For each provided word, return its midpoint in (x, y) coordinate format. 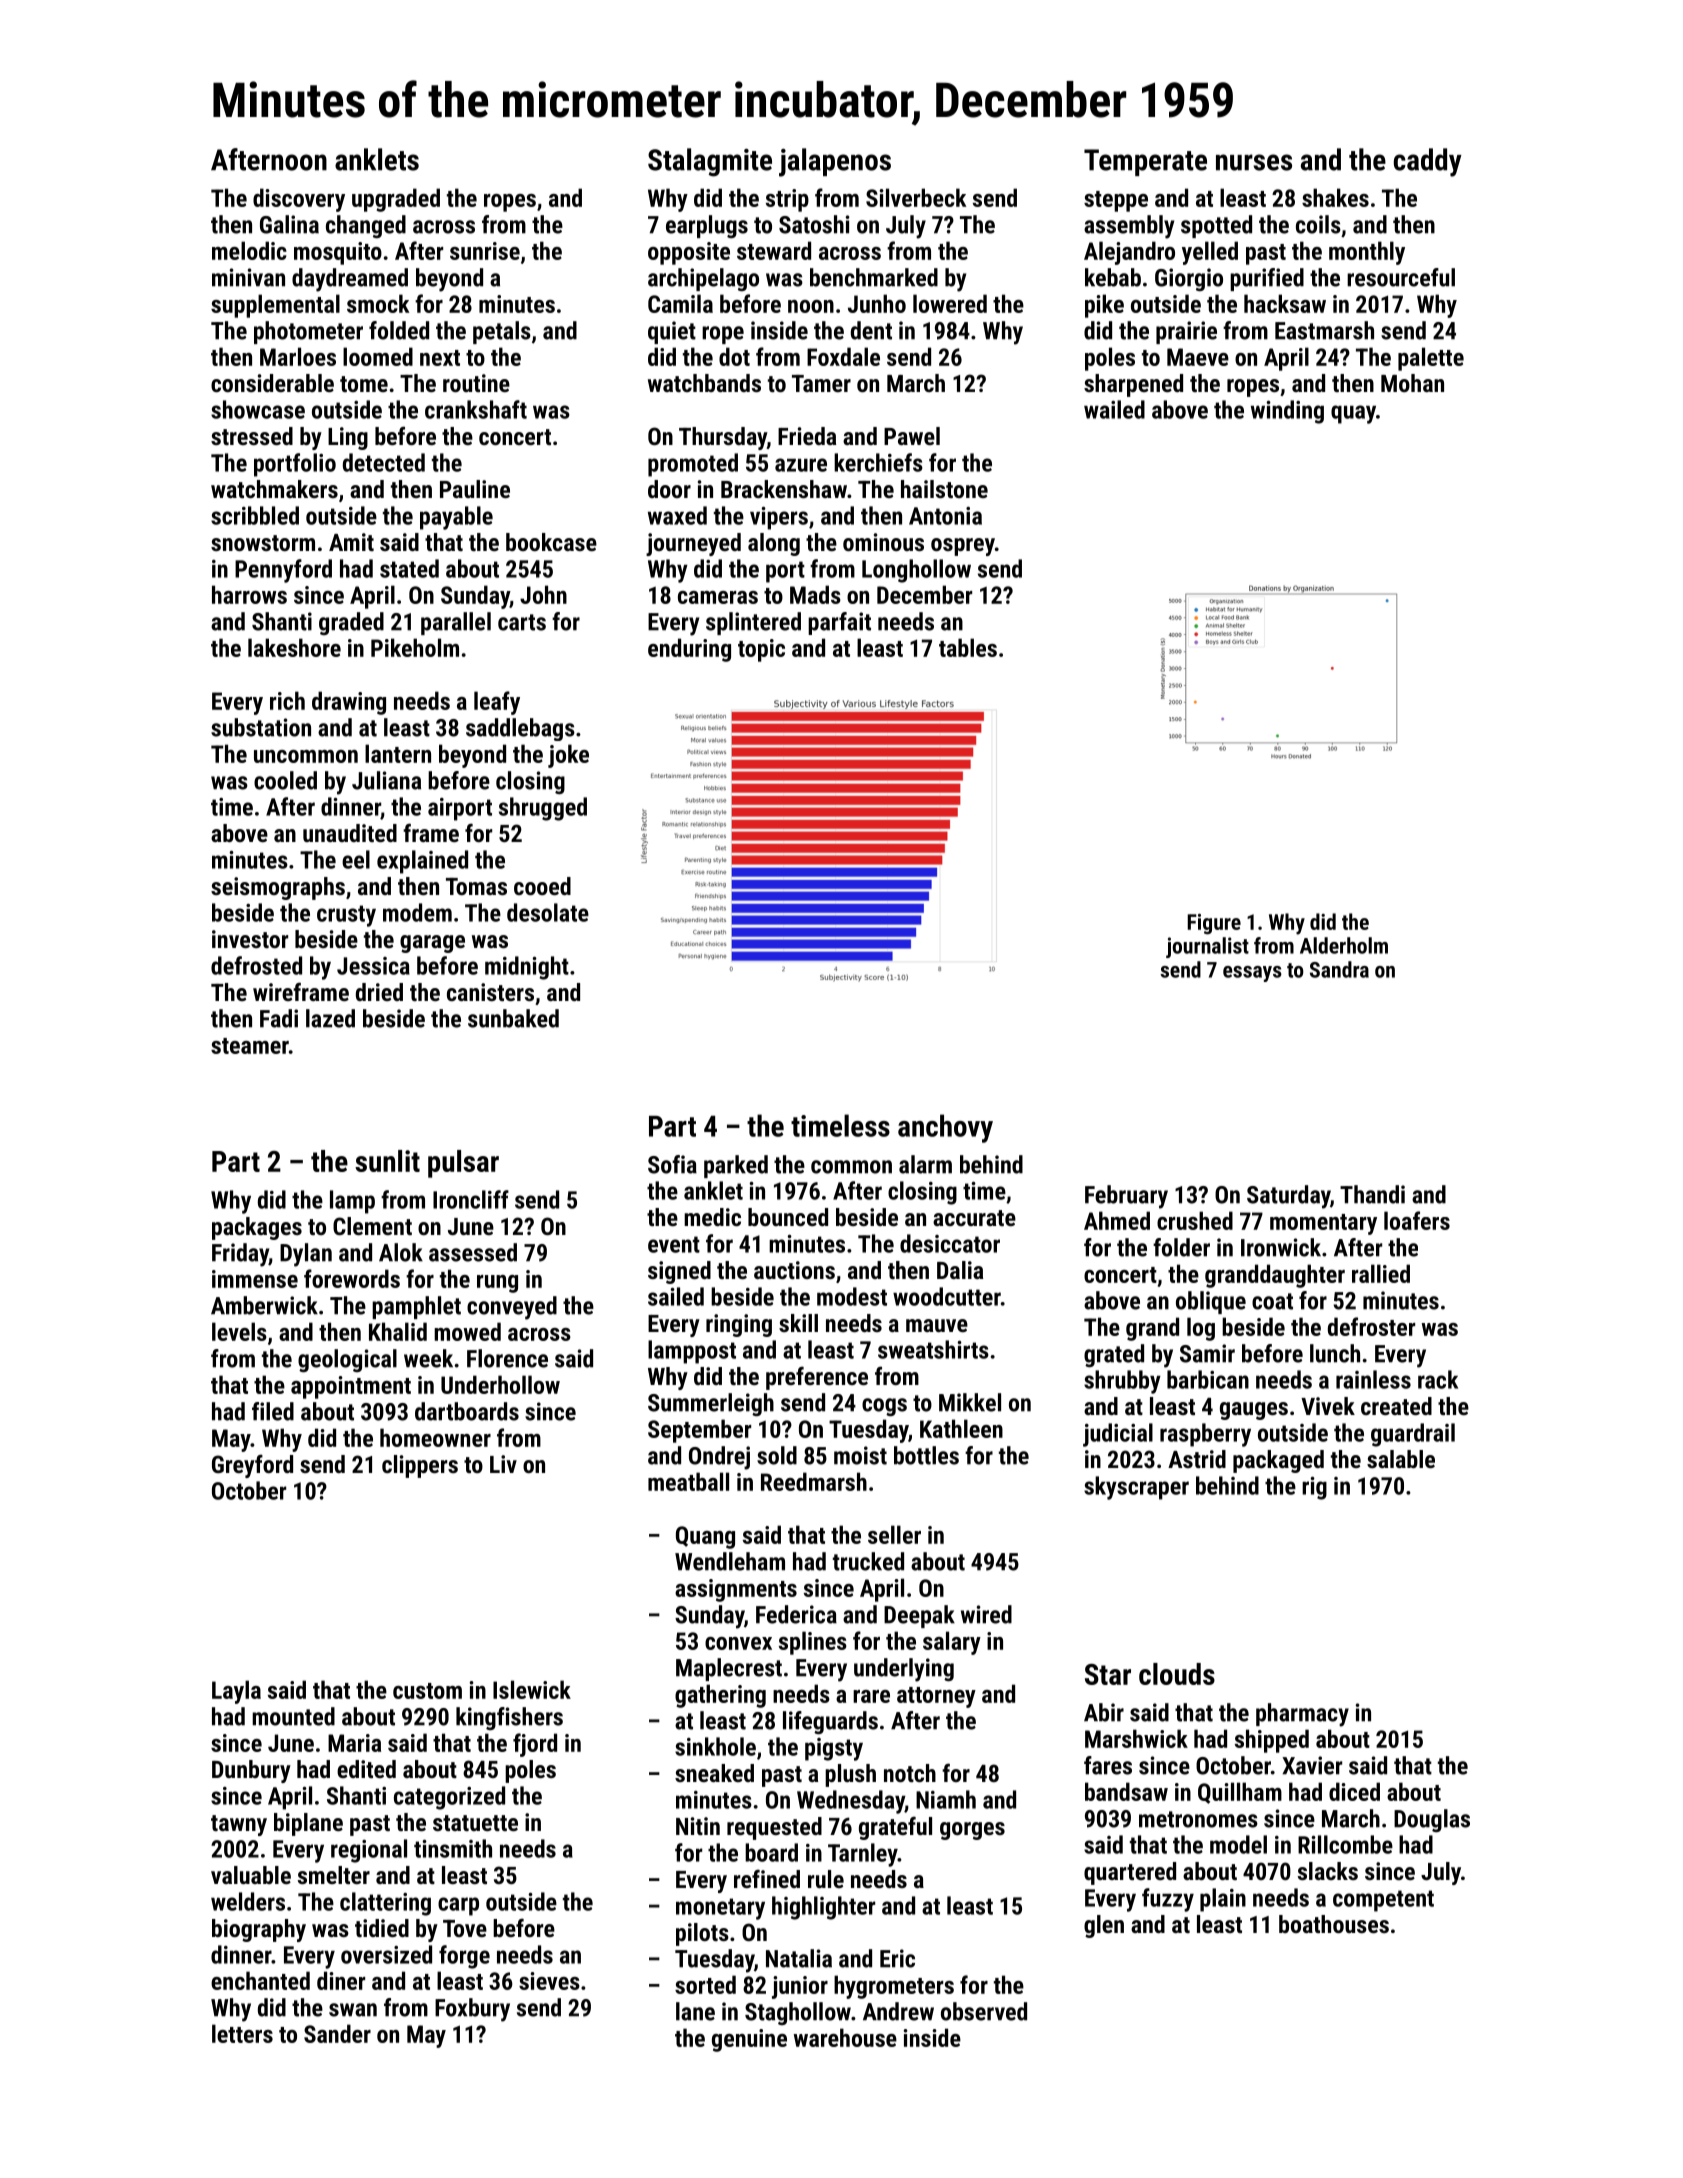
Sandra (1339, 969)
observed (984, 2011)
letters (242, 2033)
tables (968, 647)
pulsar (463, 1164)
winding (1287, 412)
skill (798, 1323)
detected (384, 462)
